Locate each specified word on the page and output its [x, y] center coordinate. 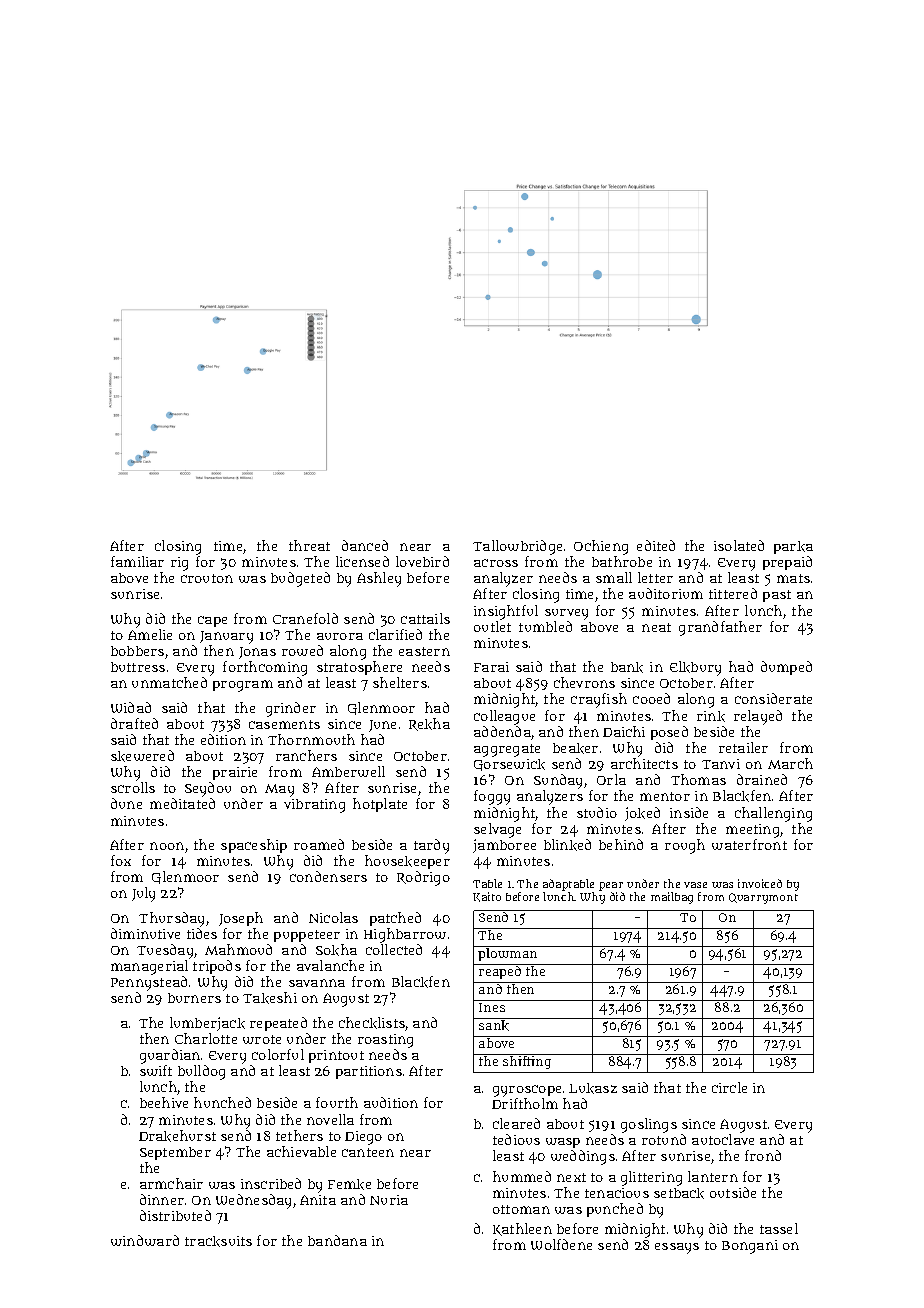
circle [729, 1087]
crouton [207, 578]
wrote [262, 1039]
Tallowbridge [517, 547]
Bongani [750, 1247]
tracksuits [218, 1241]
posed [669, 733]
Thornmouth [311, 739]
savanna [317, 983]
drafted [134, 723]
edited [656, 545]
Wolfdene [561, 1244]
